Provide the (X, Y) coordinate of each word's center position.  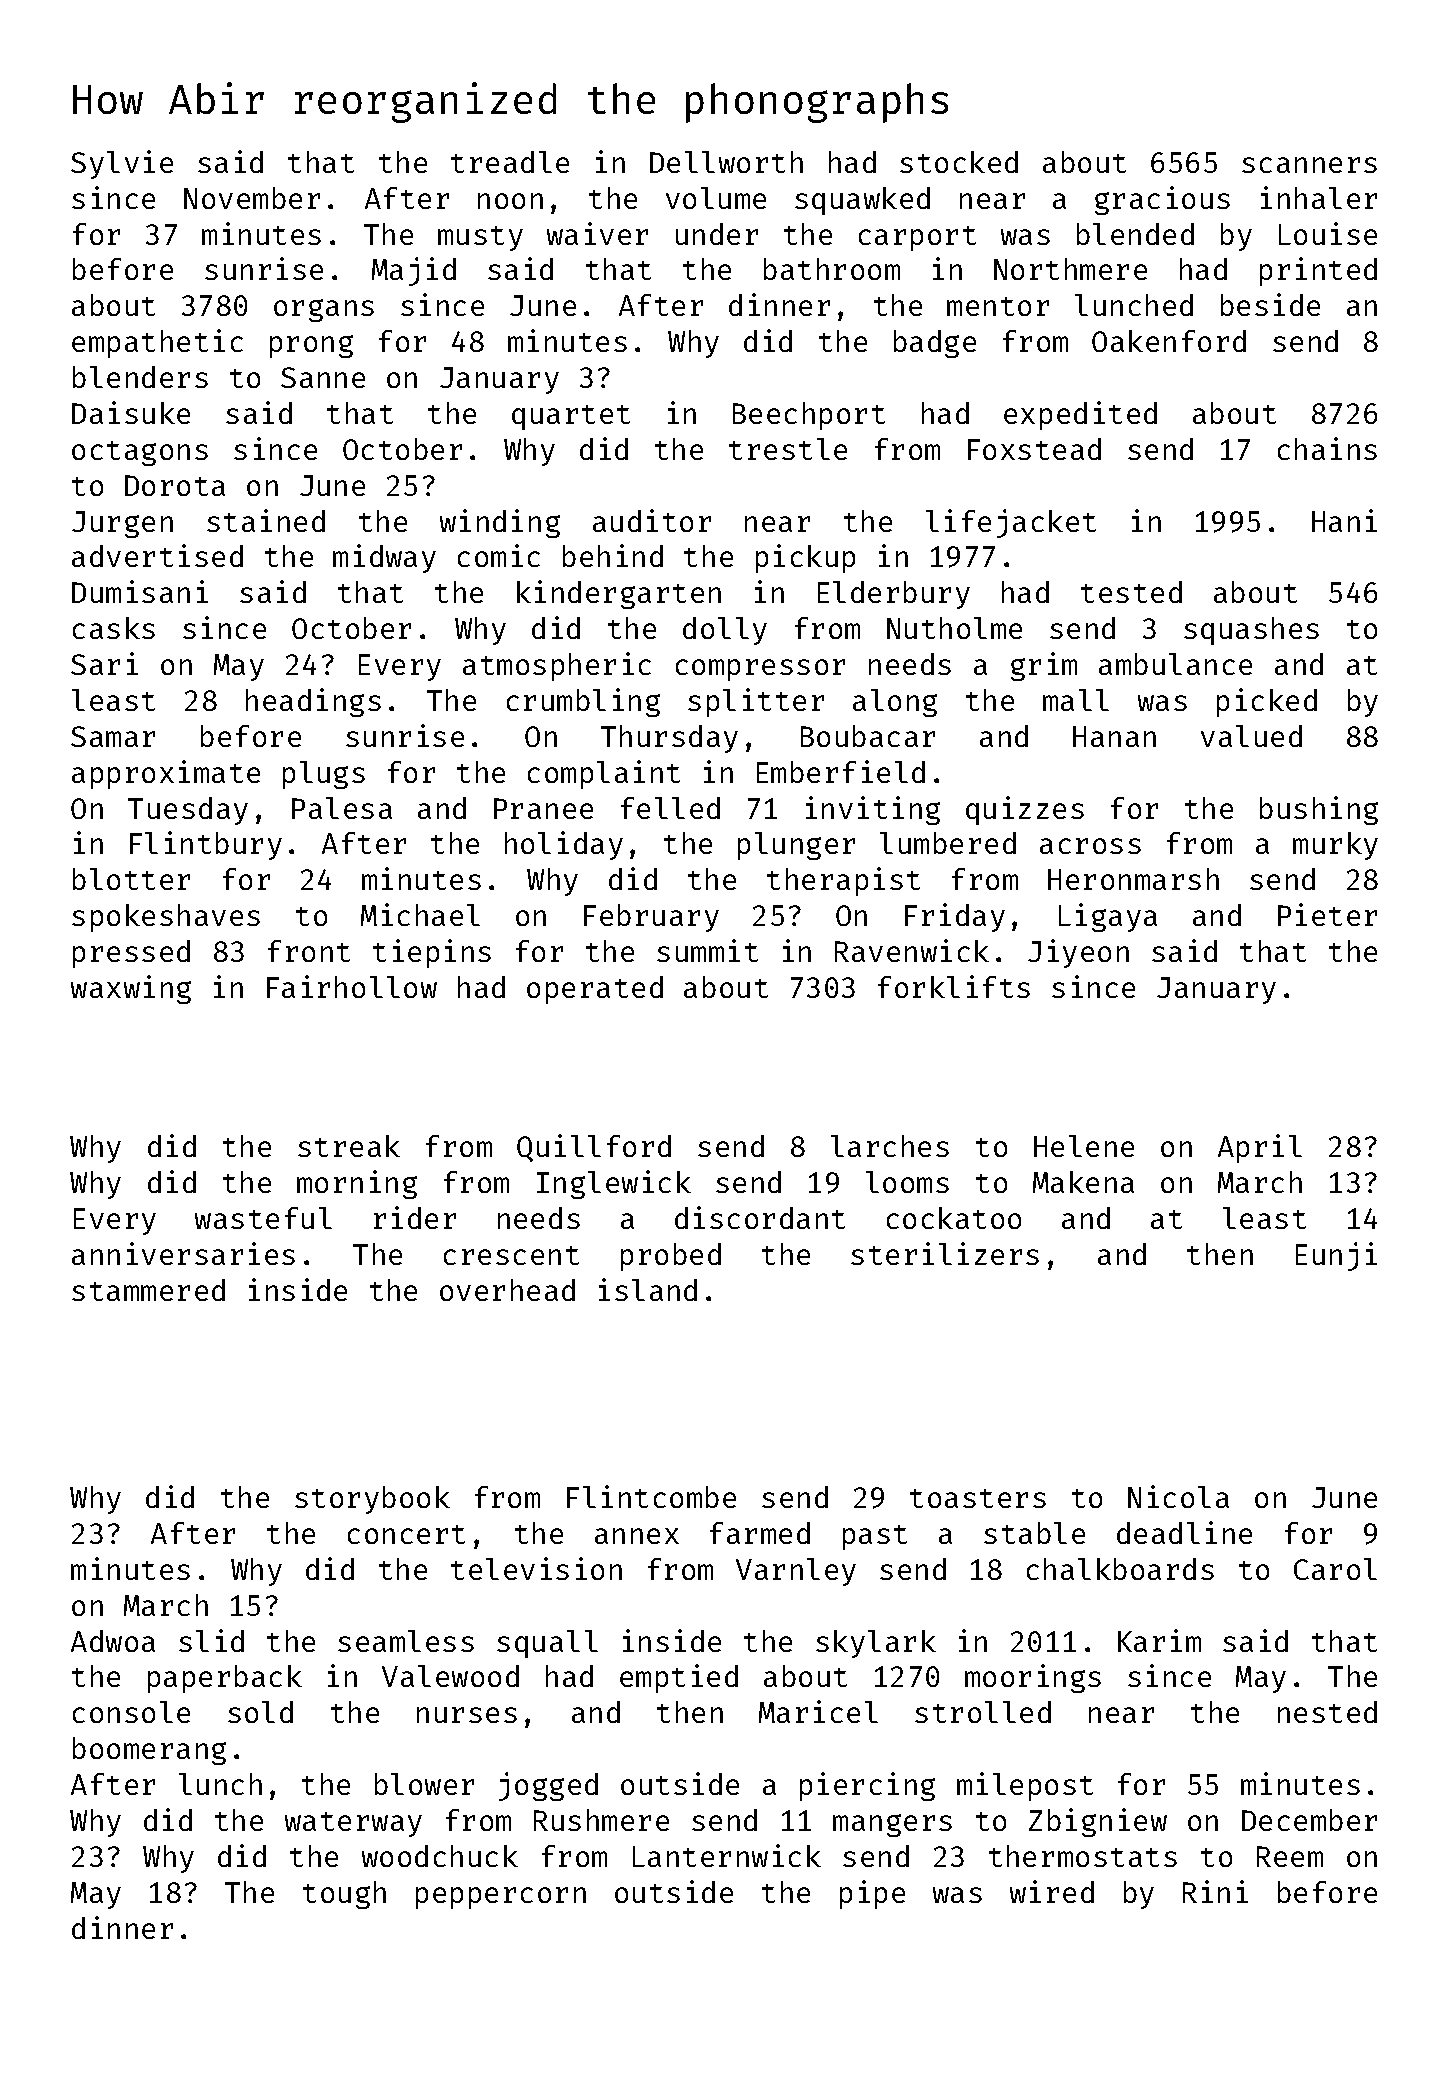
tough (344, 1895)
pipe (872, 1894)
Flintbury (206, 845)
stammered (148, 1290)
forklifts (954, 986)
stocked (959, 162)
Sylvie (122, 164)
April (1260, 1148)
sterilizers (945, 1253)
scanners (1309, 165)
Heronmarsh (1133, 879)
